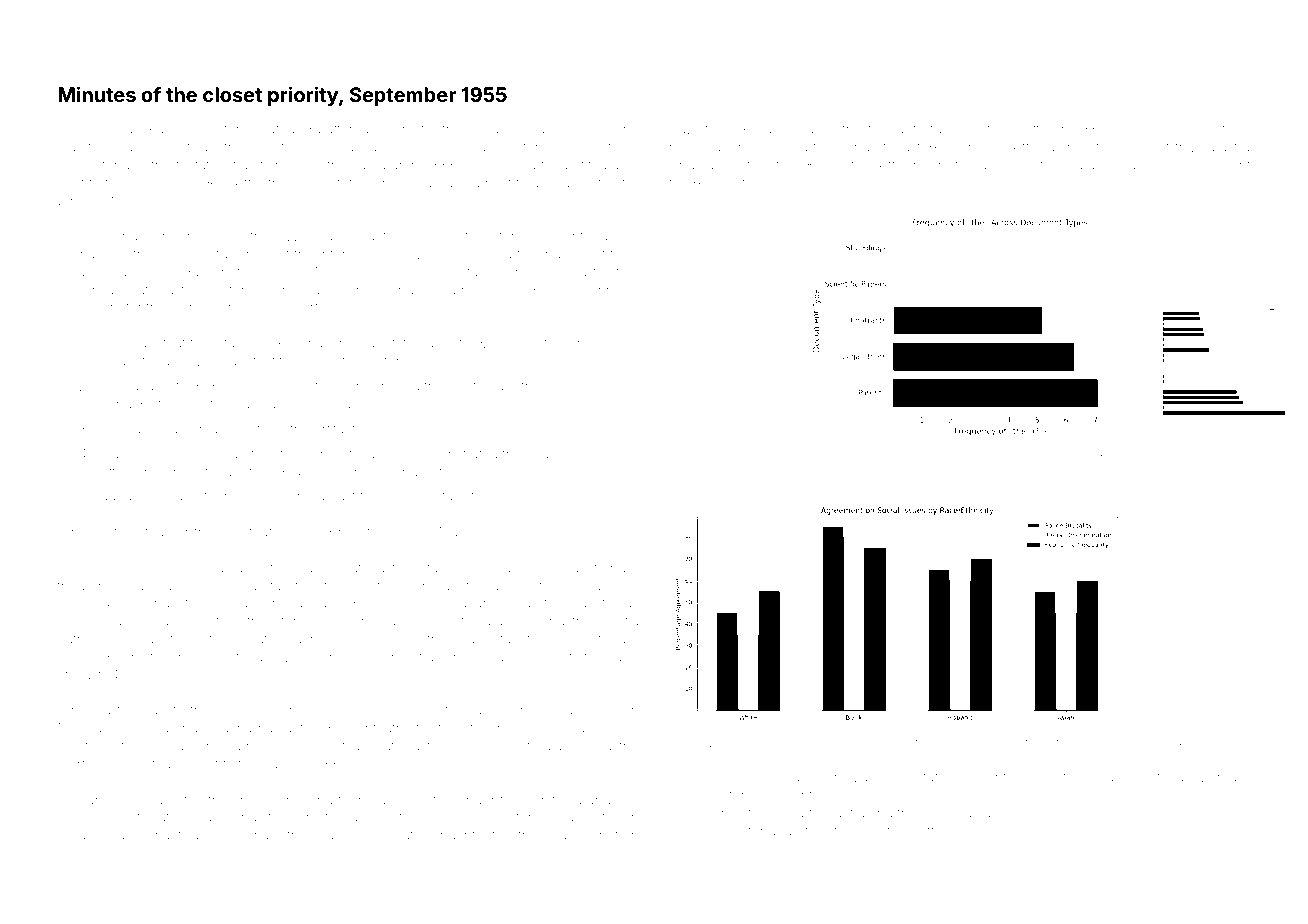  Describe the element at coordinates (343, 129) in the page. I see `battered` at that location.
